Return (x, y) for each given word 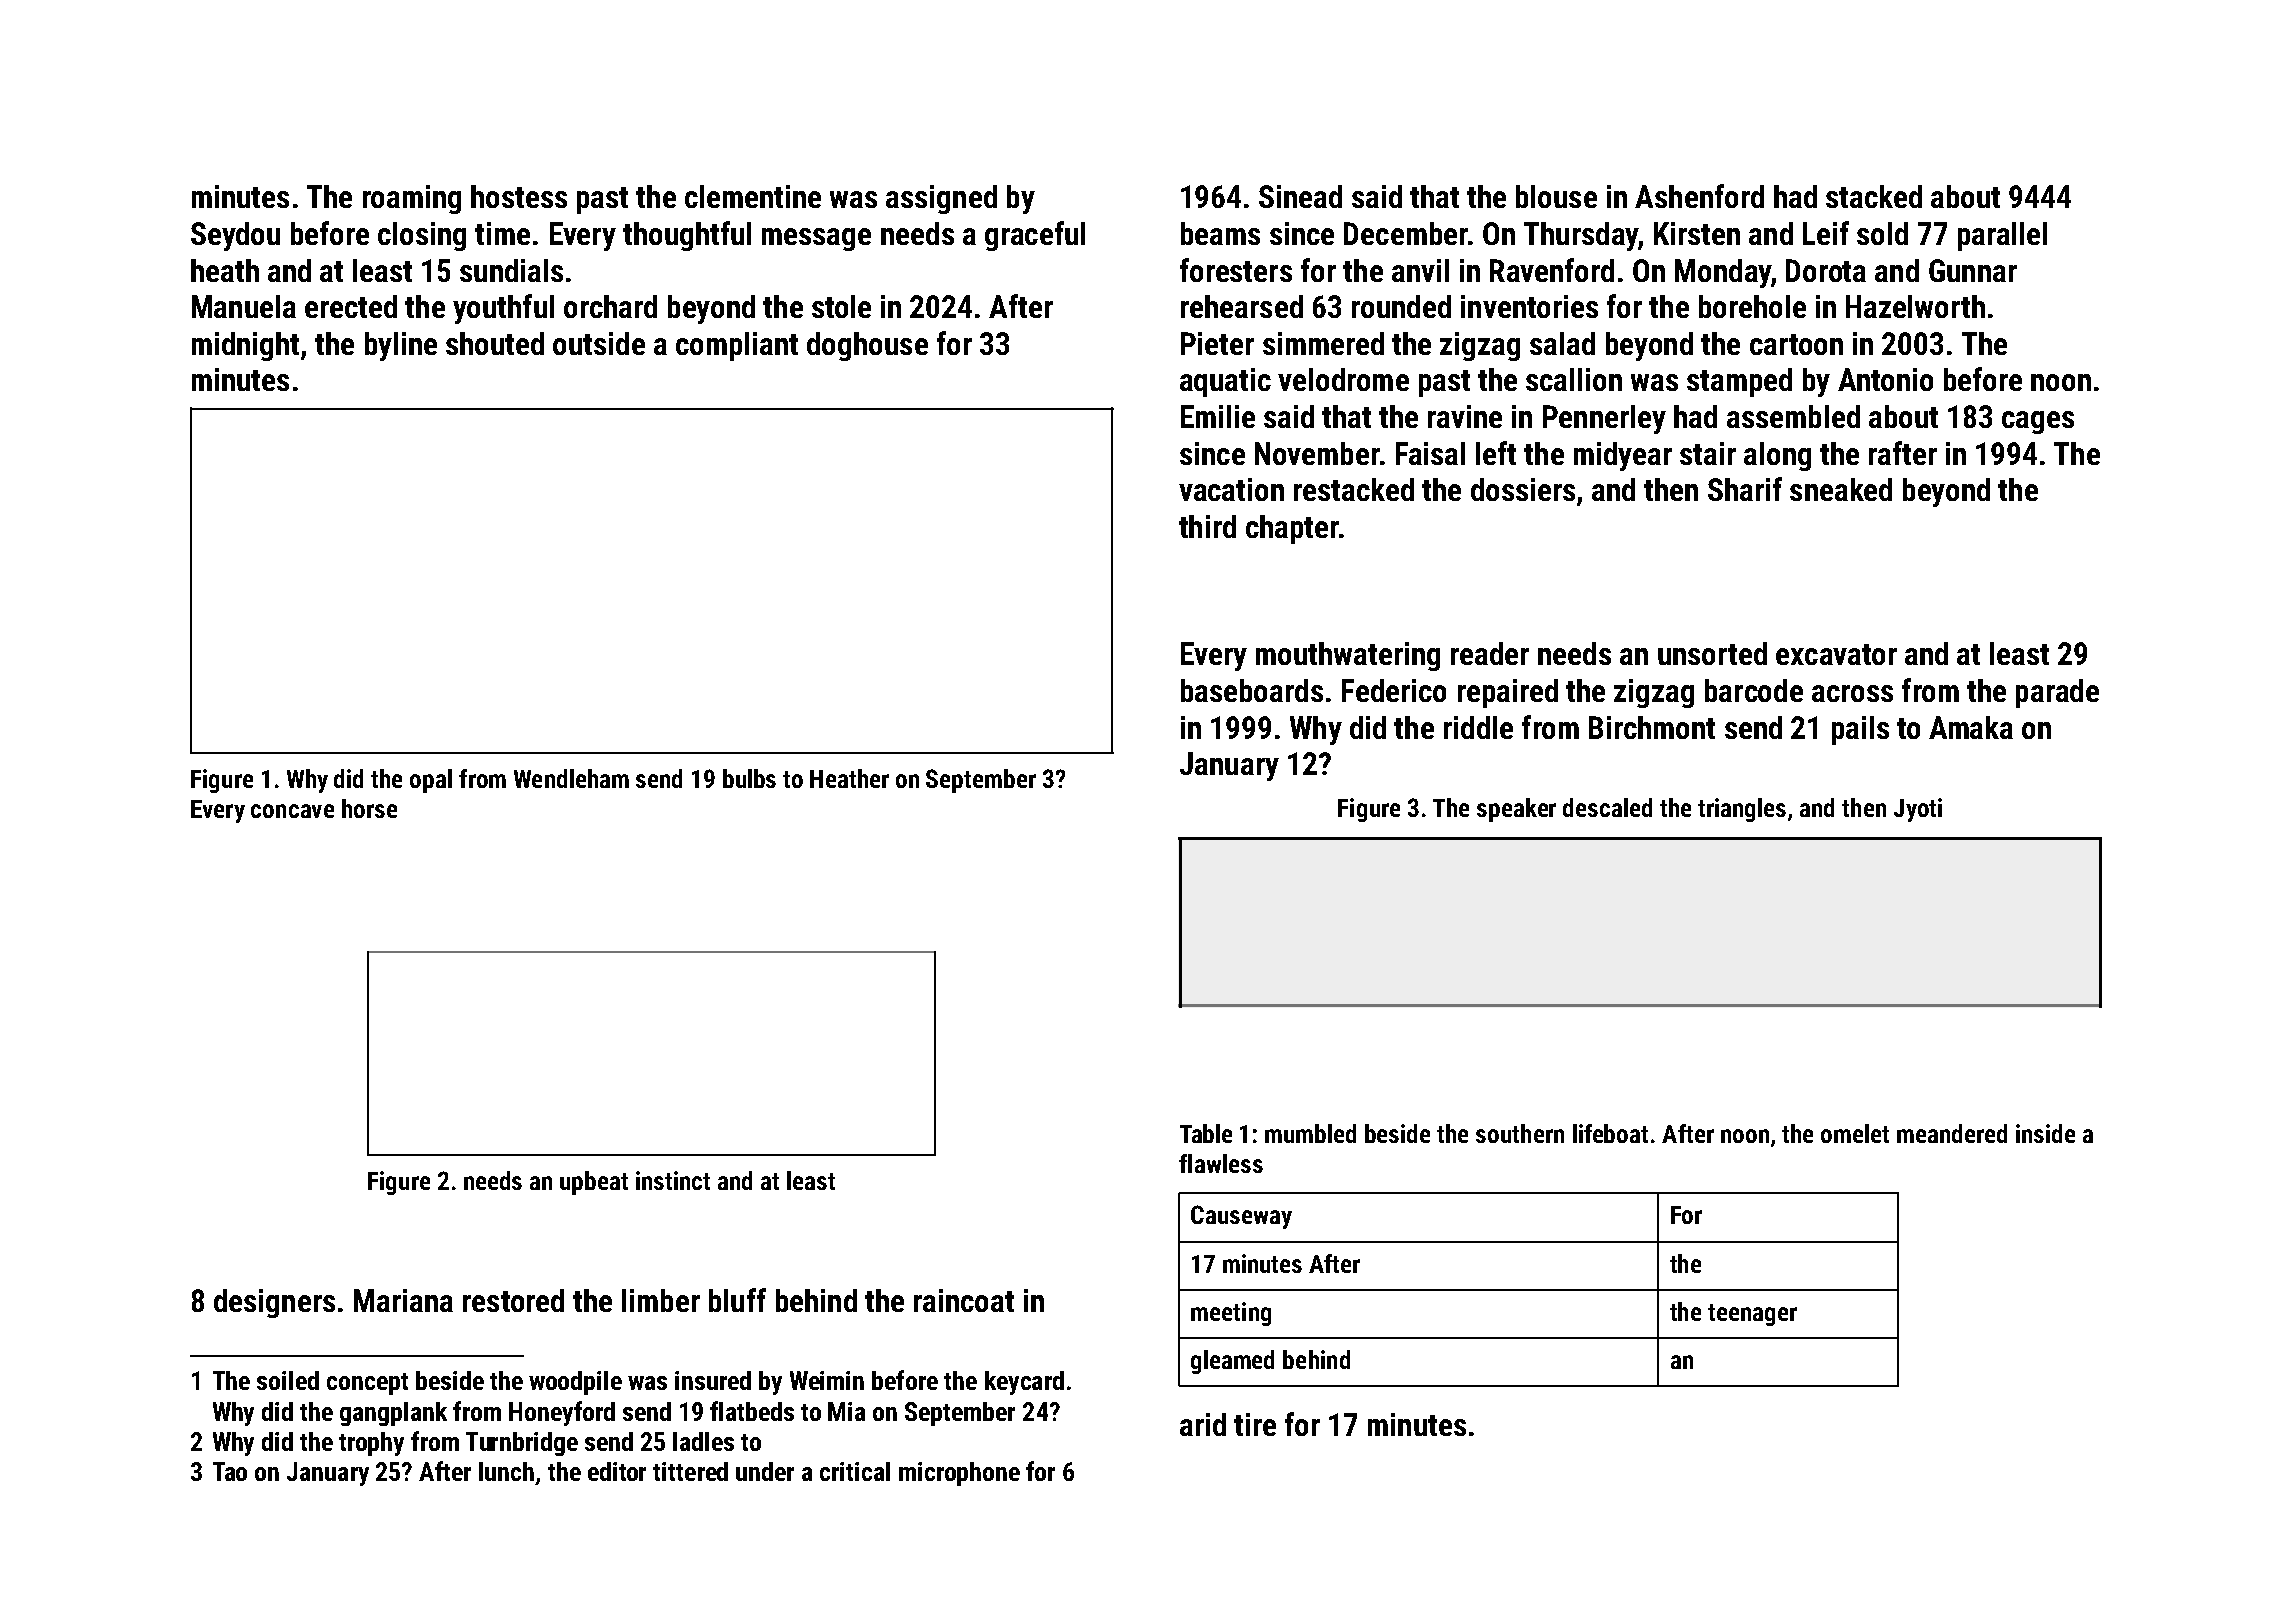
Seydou (235, 236)
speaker (1516, 810)
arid (1203, 1424)
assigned (941, 199)
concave (292, 811)
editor (617, 1471)
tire (1255, 1424)
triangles (1742, 810)
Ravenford (1552, 270)
